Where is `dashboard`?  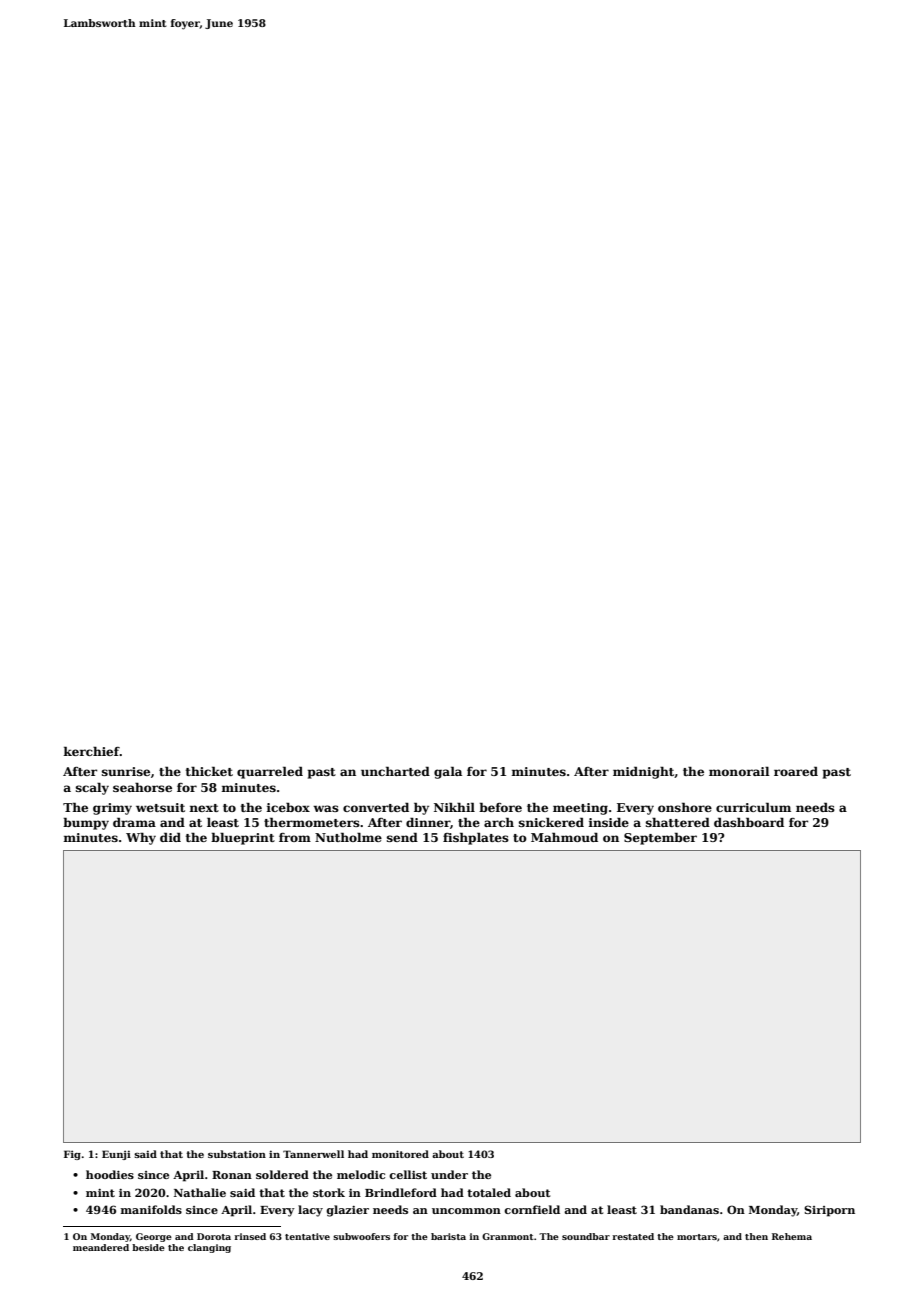 dashboard is located at coordinates (749, 822).
